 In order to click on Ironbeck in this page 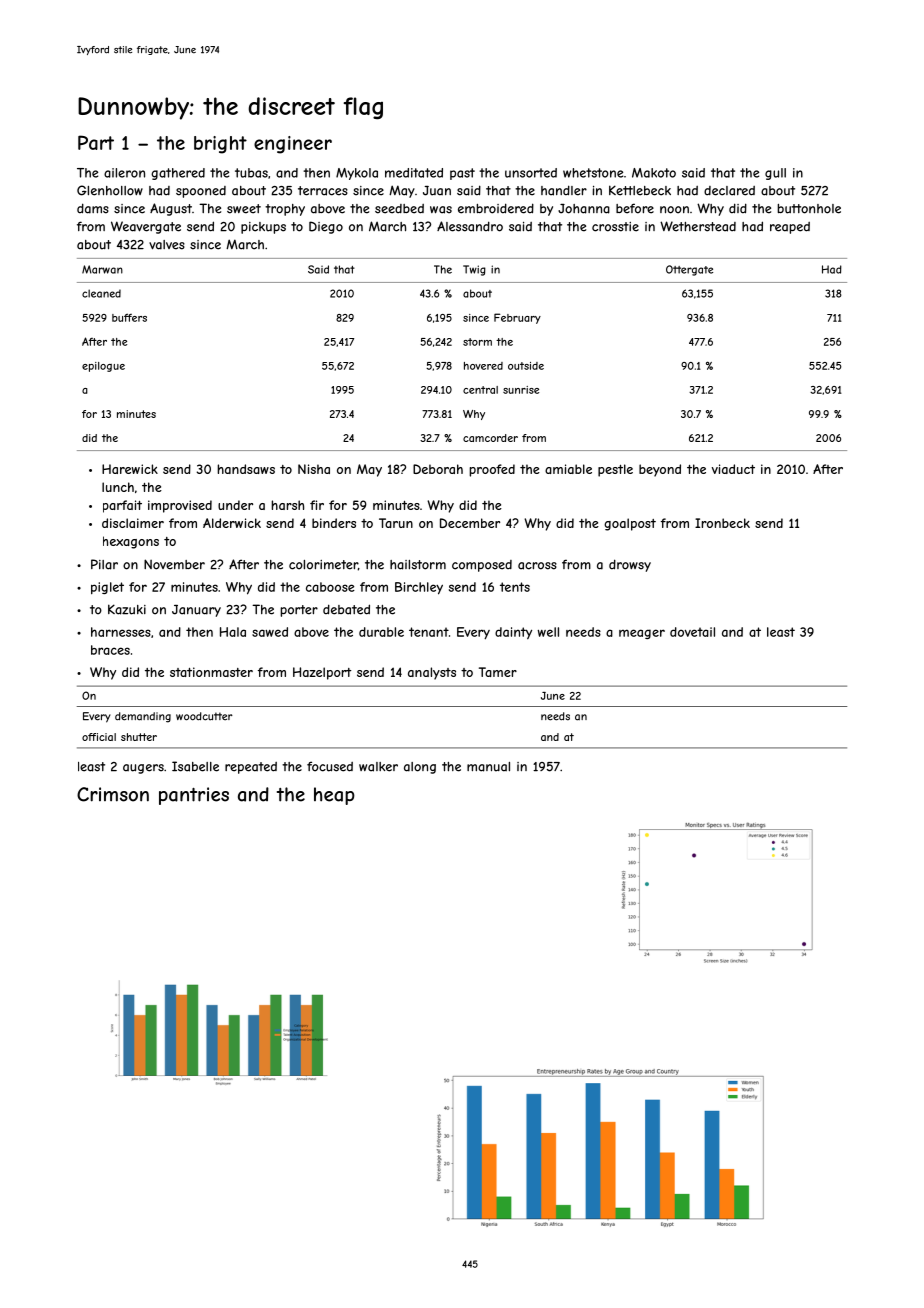, I will do `click(722, 523)`.
